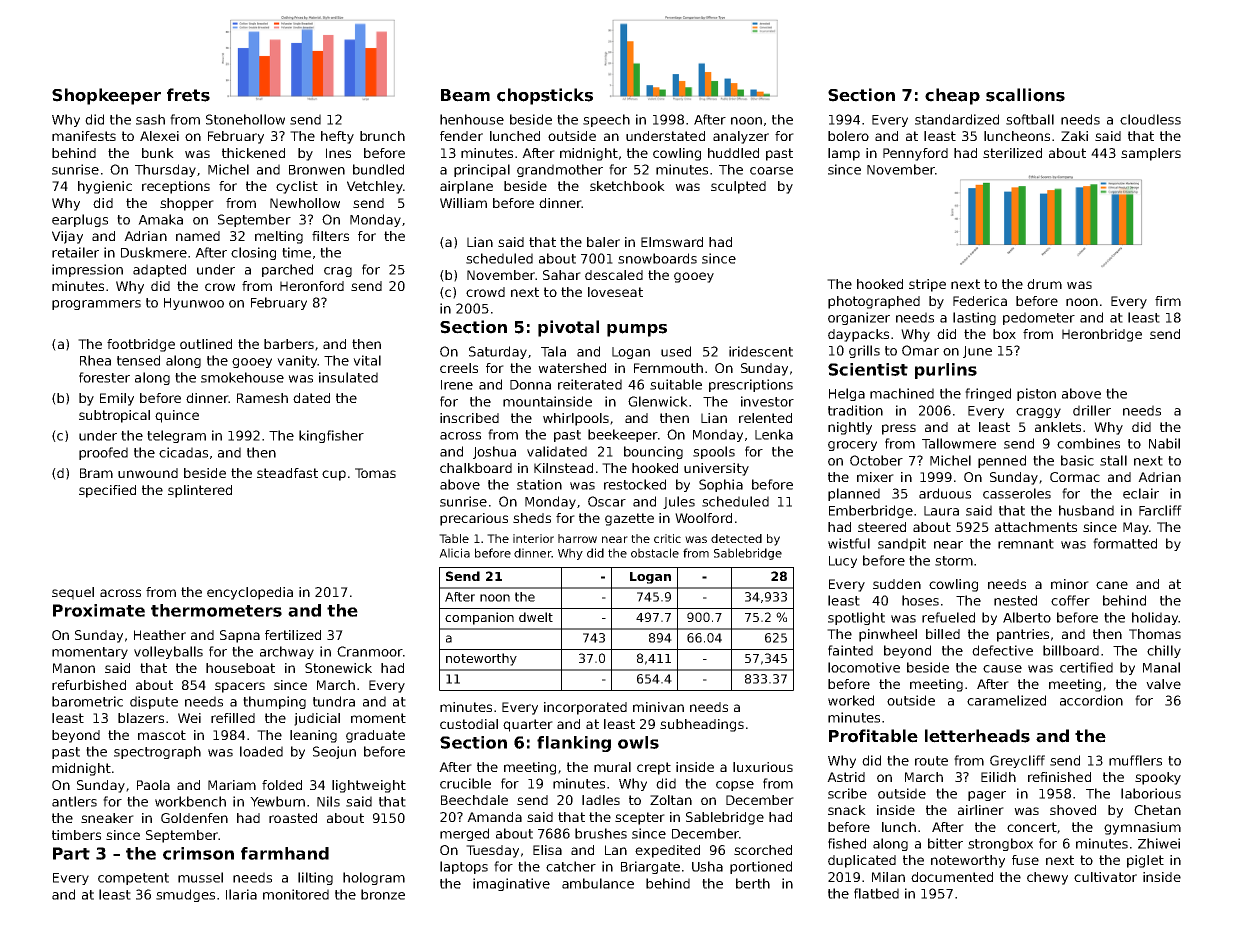 This document has height=952, width=1233. I want to click on ambulance, so click(598, 883).
